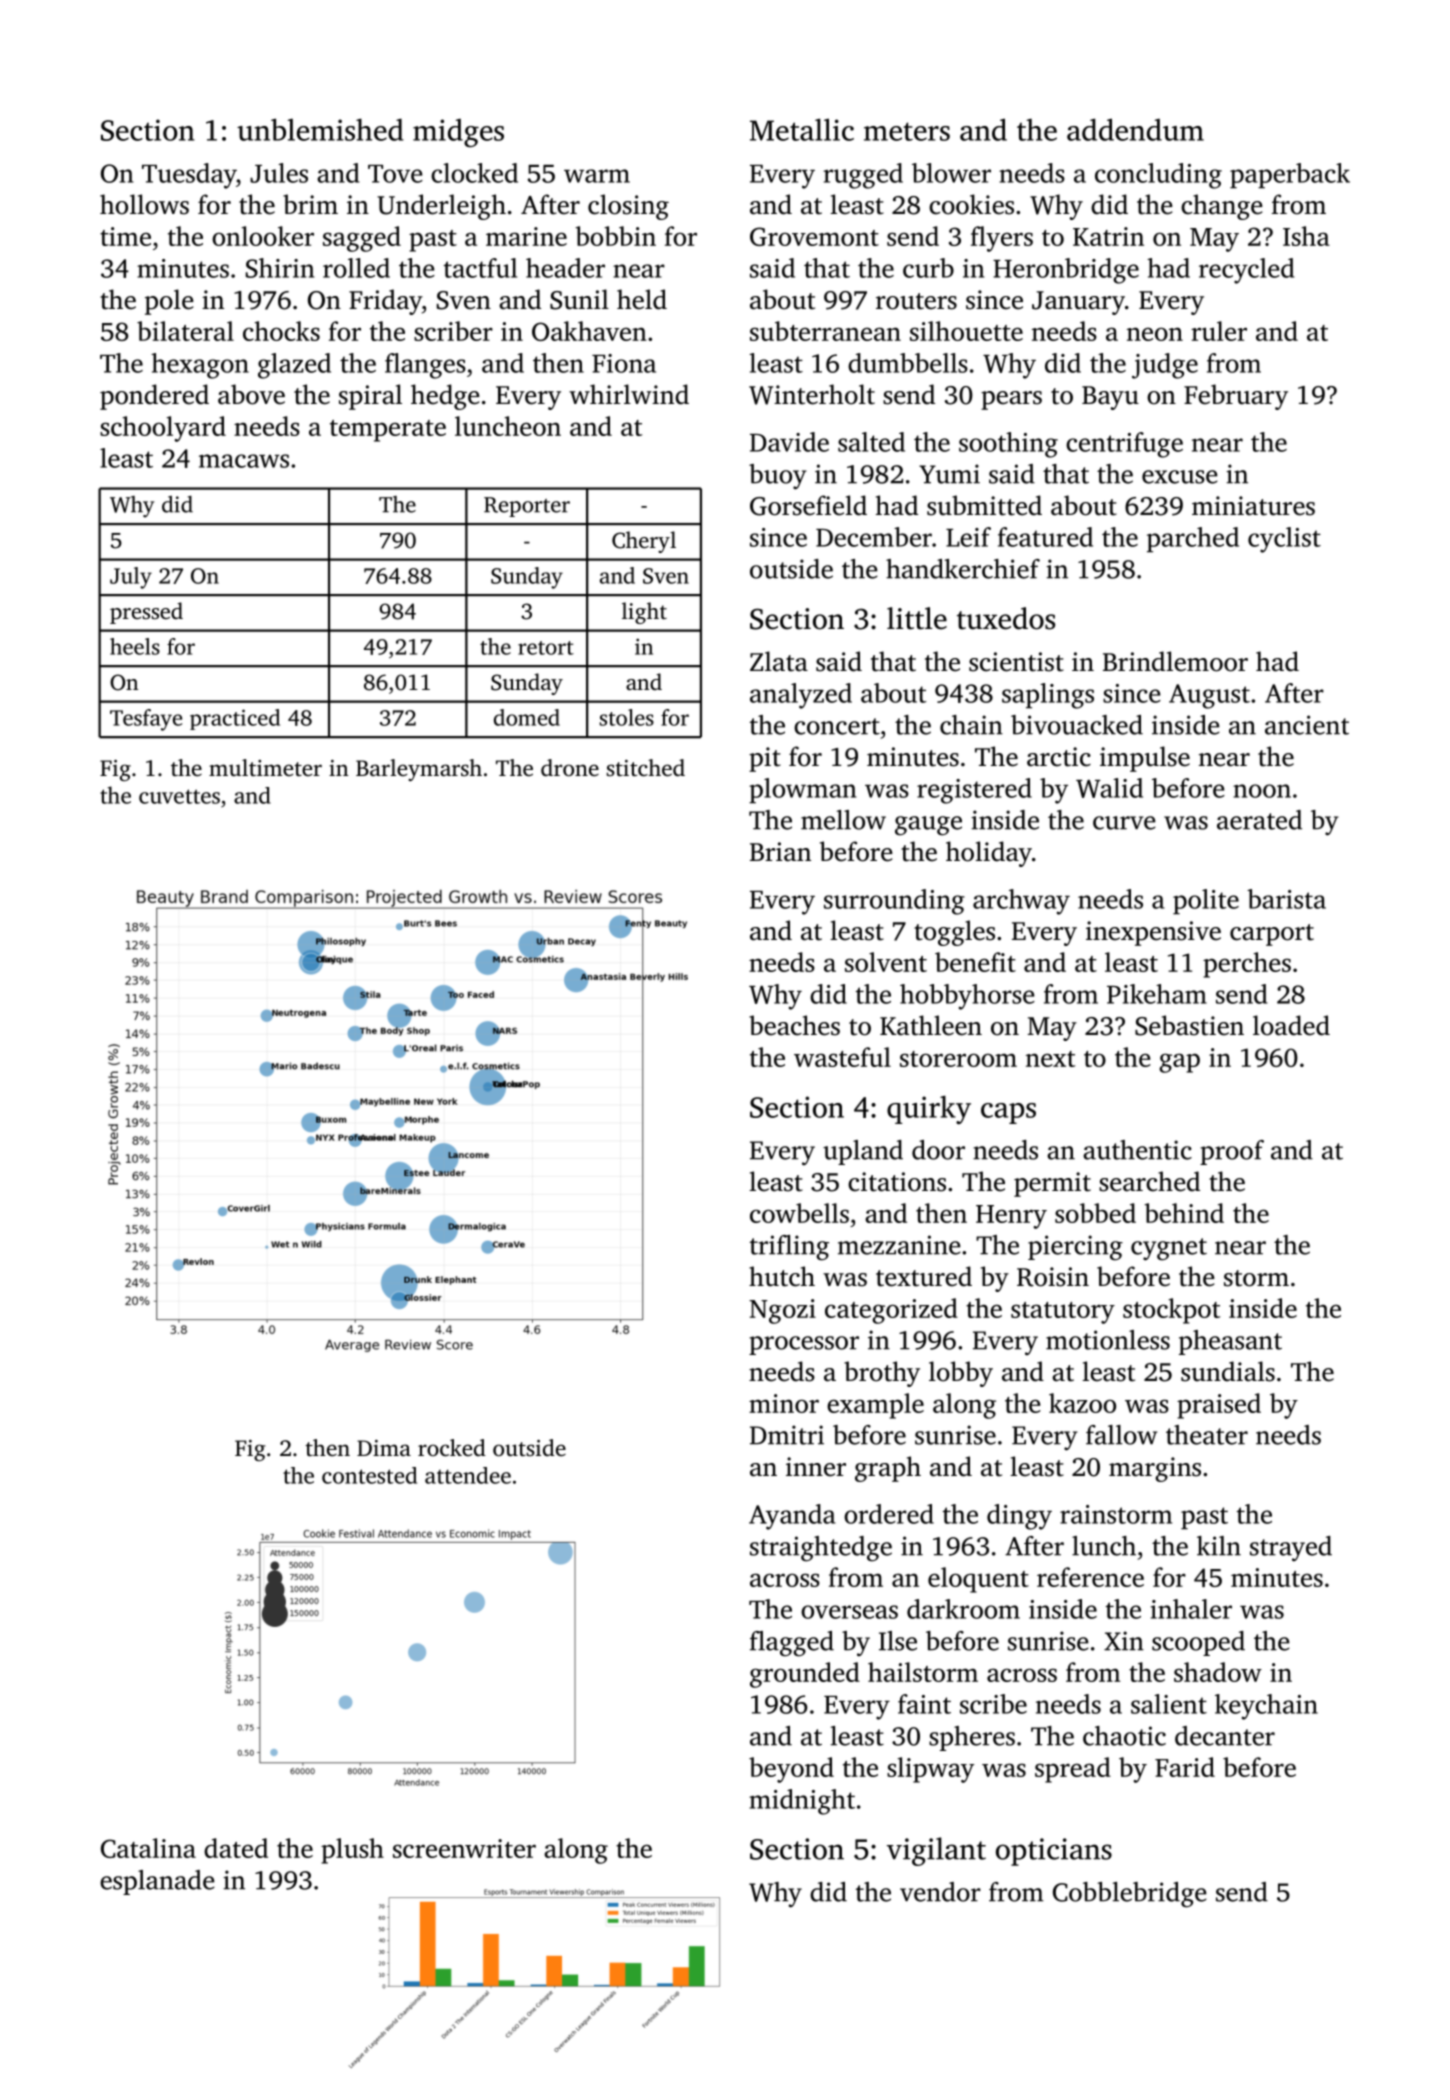  Describe the element at coordinates (320, 129) in the page. I see `unblemished` at that location.
